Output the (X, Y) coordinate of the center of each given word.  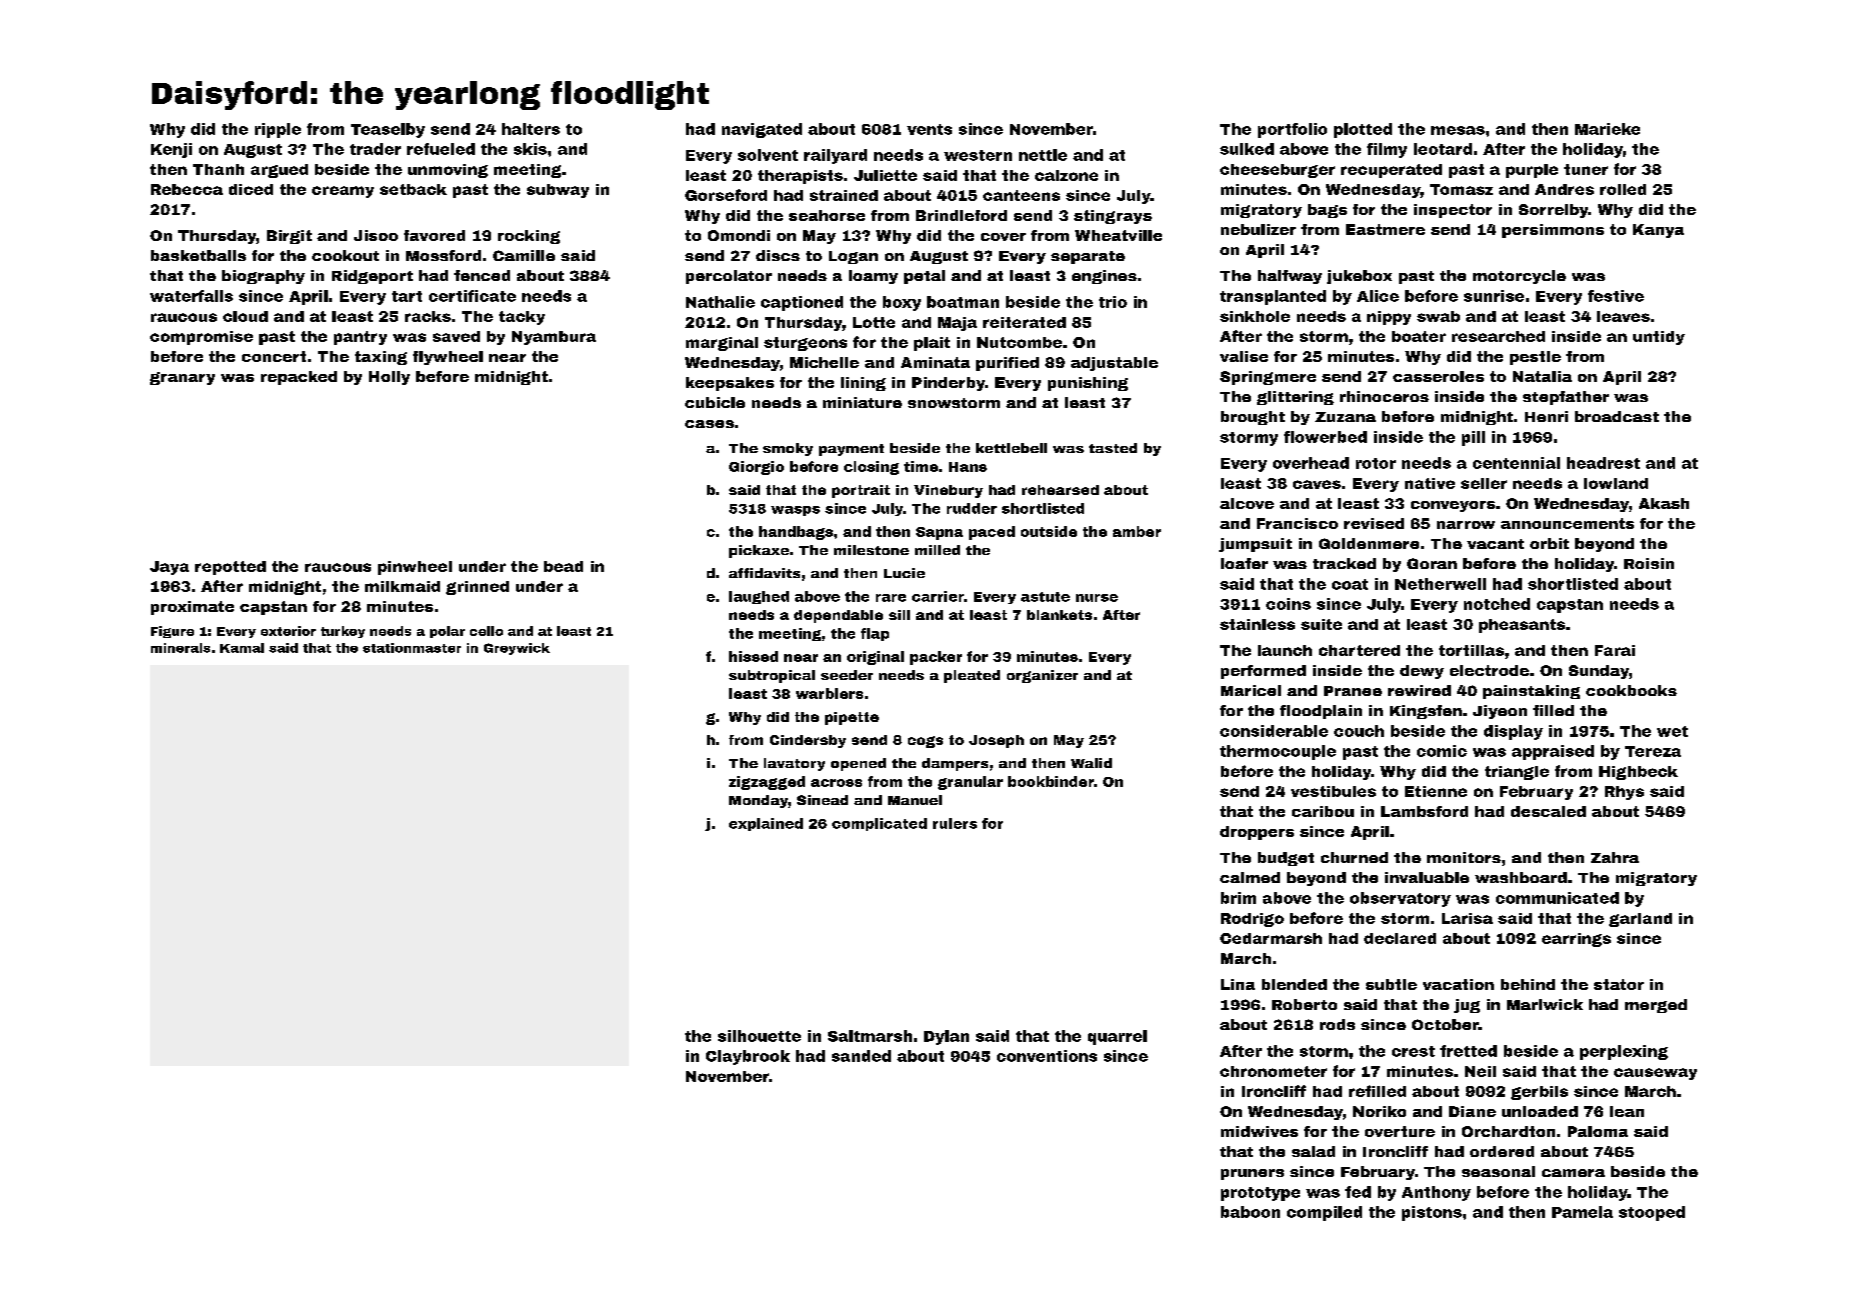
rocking (529, 237)
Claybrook (748, 1057)
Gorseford (726, 195)
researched (1498, 336)
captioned (802, 303)
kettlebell (1011, 448)
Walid (1091, 763)
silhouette (759, 1036)
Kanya (1658, 231)
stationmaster (412, 648)
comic (1442, 751)
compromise (201, 338)
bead (563, 566)
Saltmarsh (870, 1036)
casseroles (1438, 376)
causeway (1655, 1074)
